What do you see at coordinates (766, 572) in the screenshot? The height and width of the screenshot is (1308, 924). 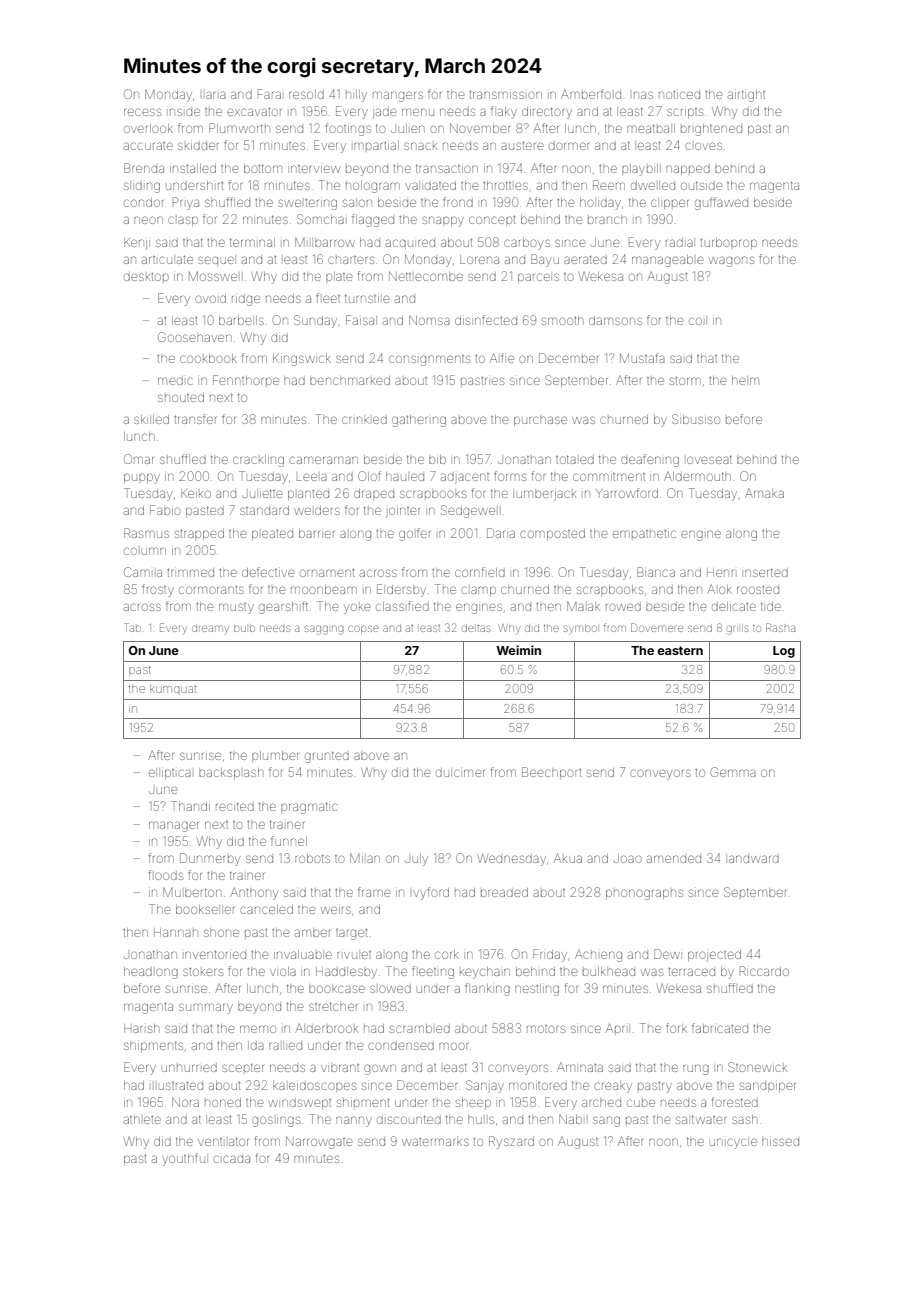 I see `inserted` at bounding box center [766, 572].
